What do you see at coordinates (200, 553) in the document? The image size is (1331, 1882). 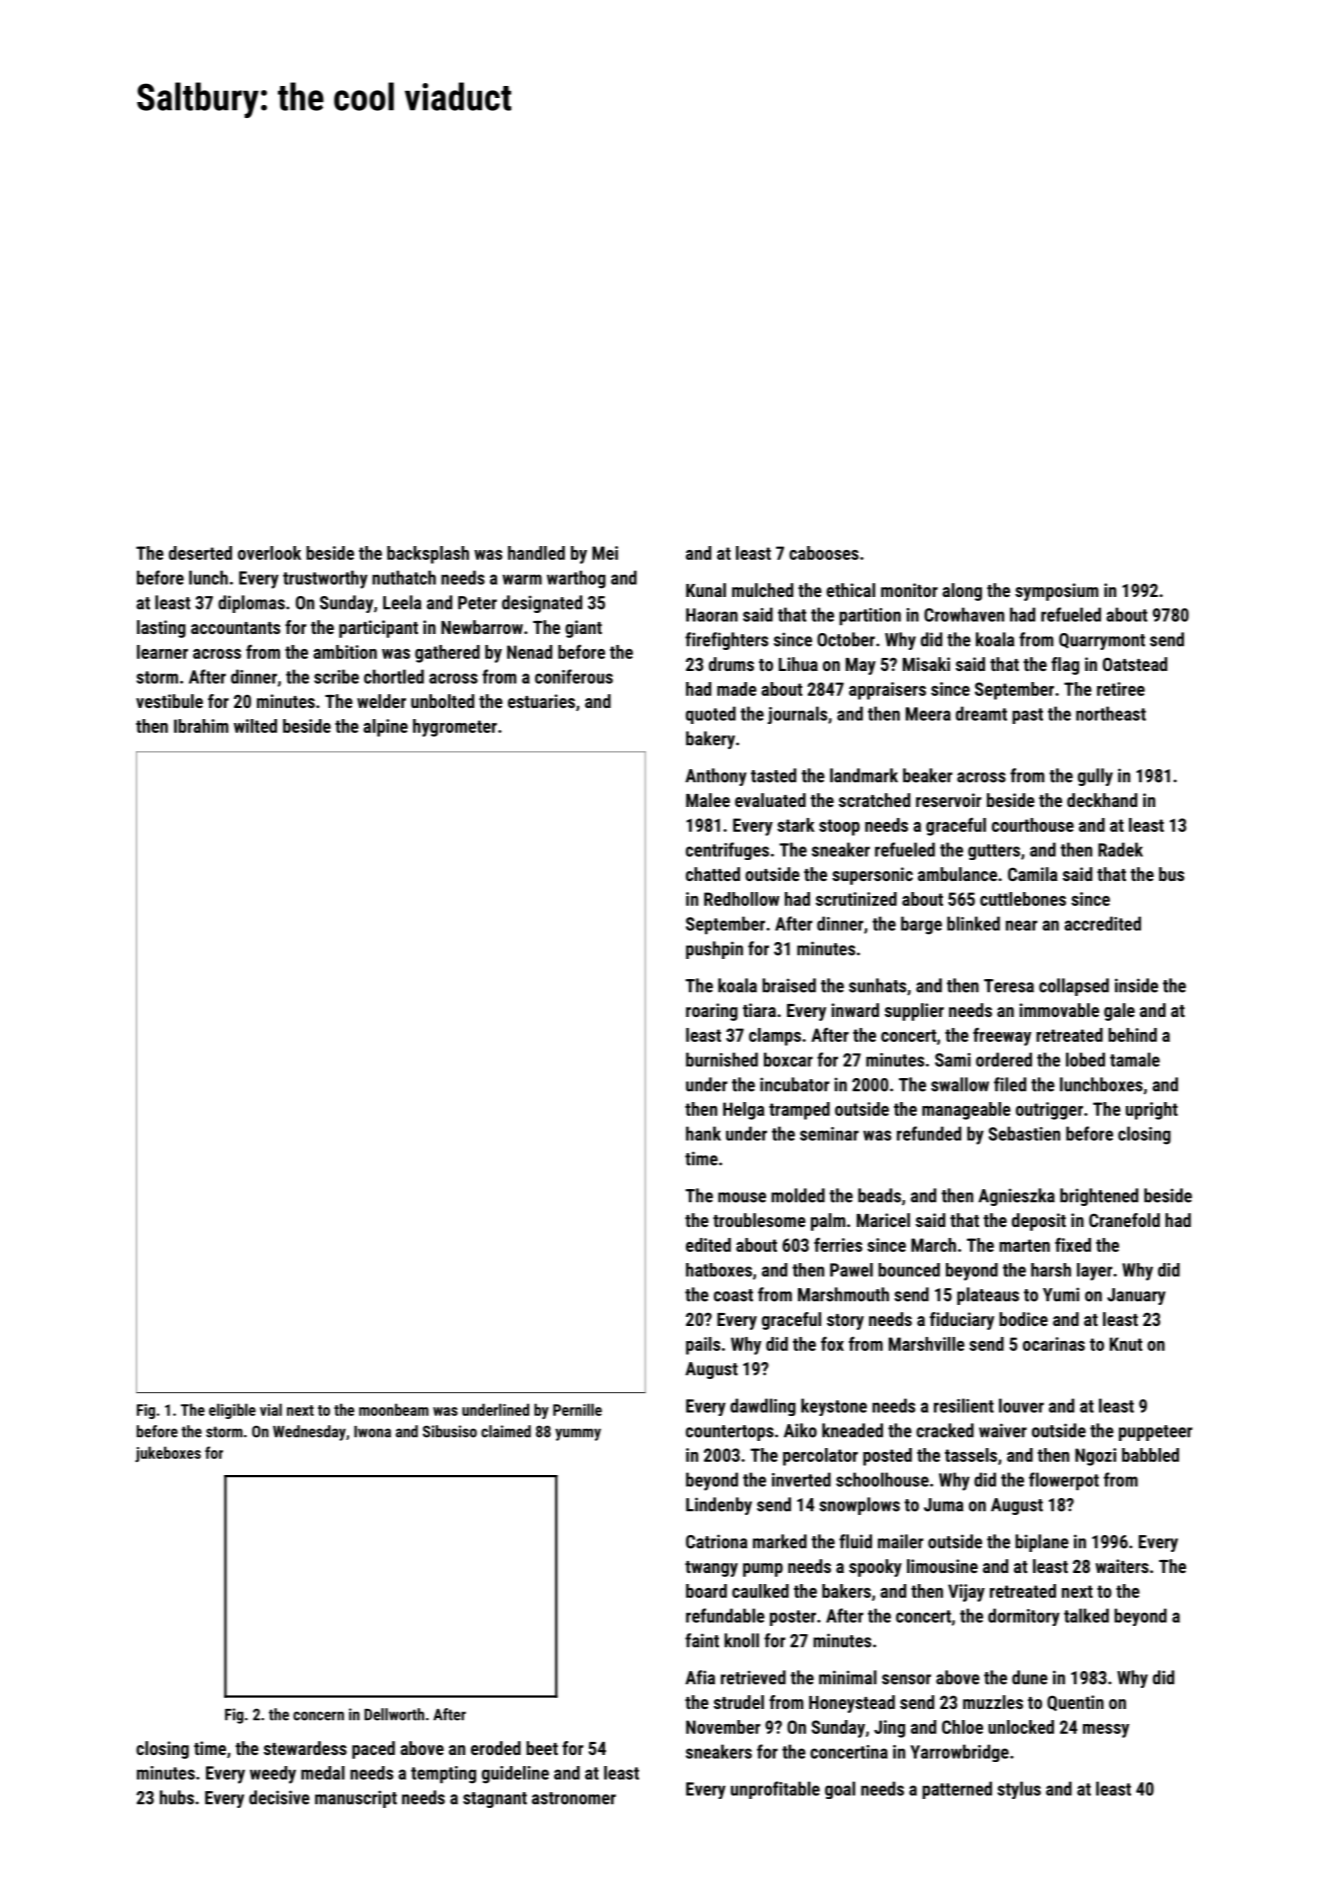 I see `deserted` at bounding box center [200, 553].
